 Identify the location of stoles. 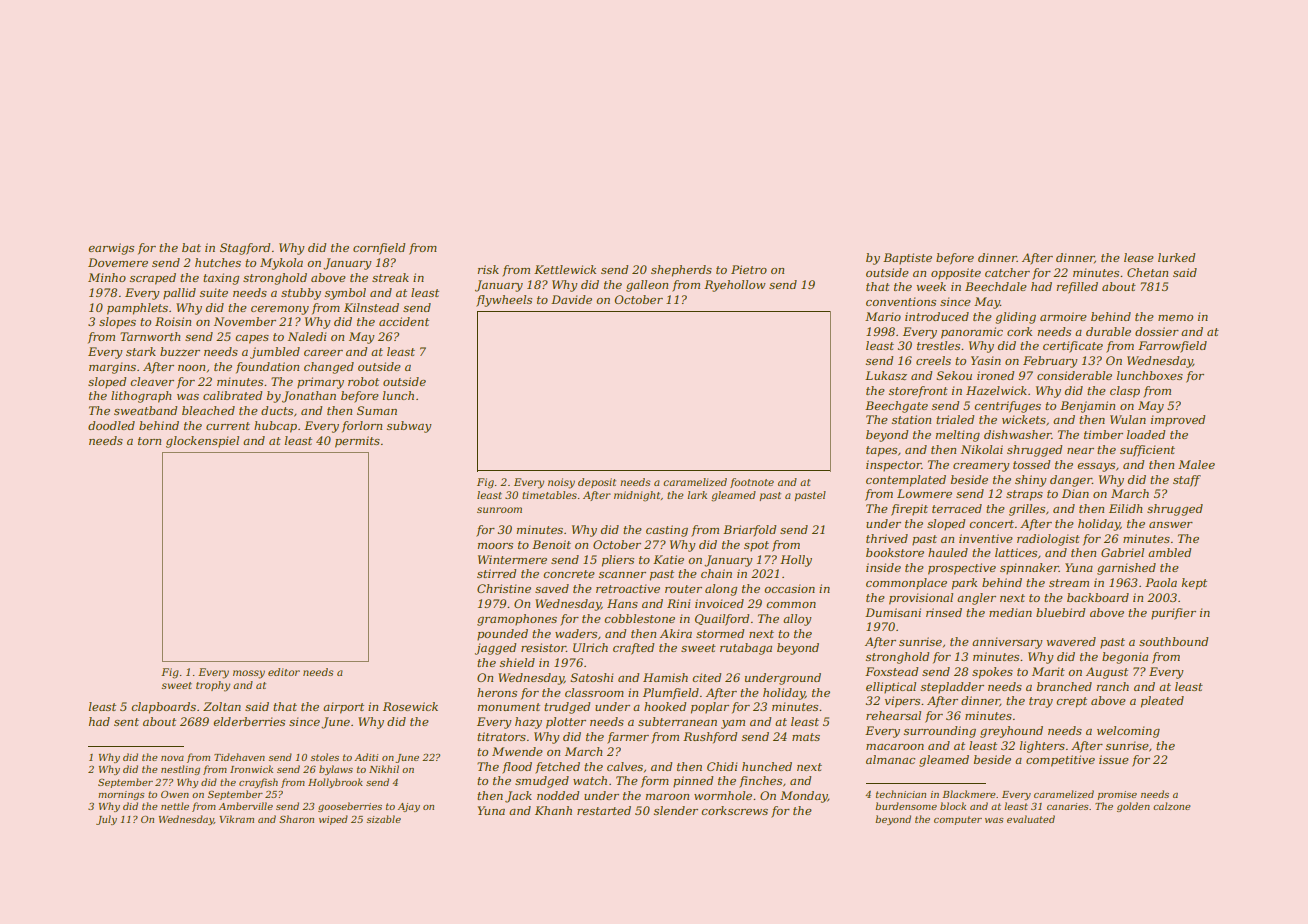
(325, 757).
